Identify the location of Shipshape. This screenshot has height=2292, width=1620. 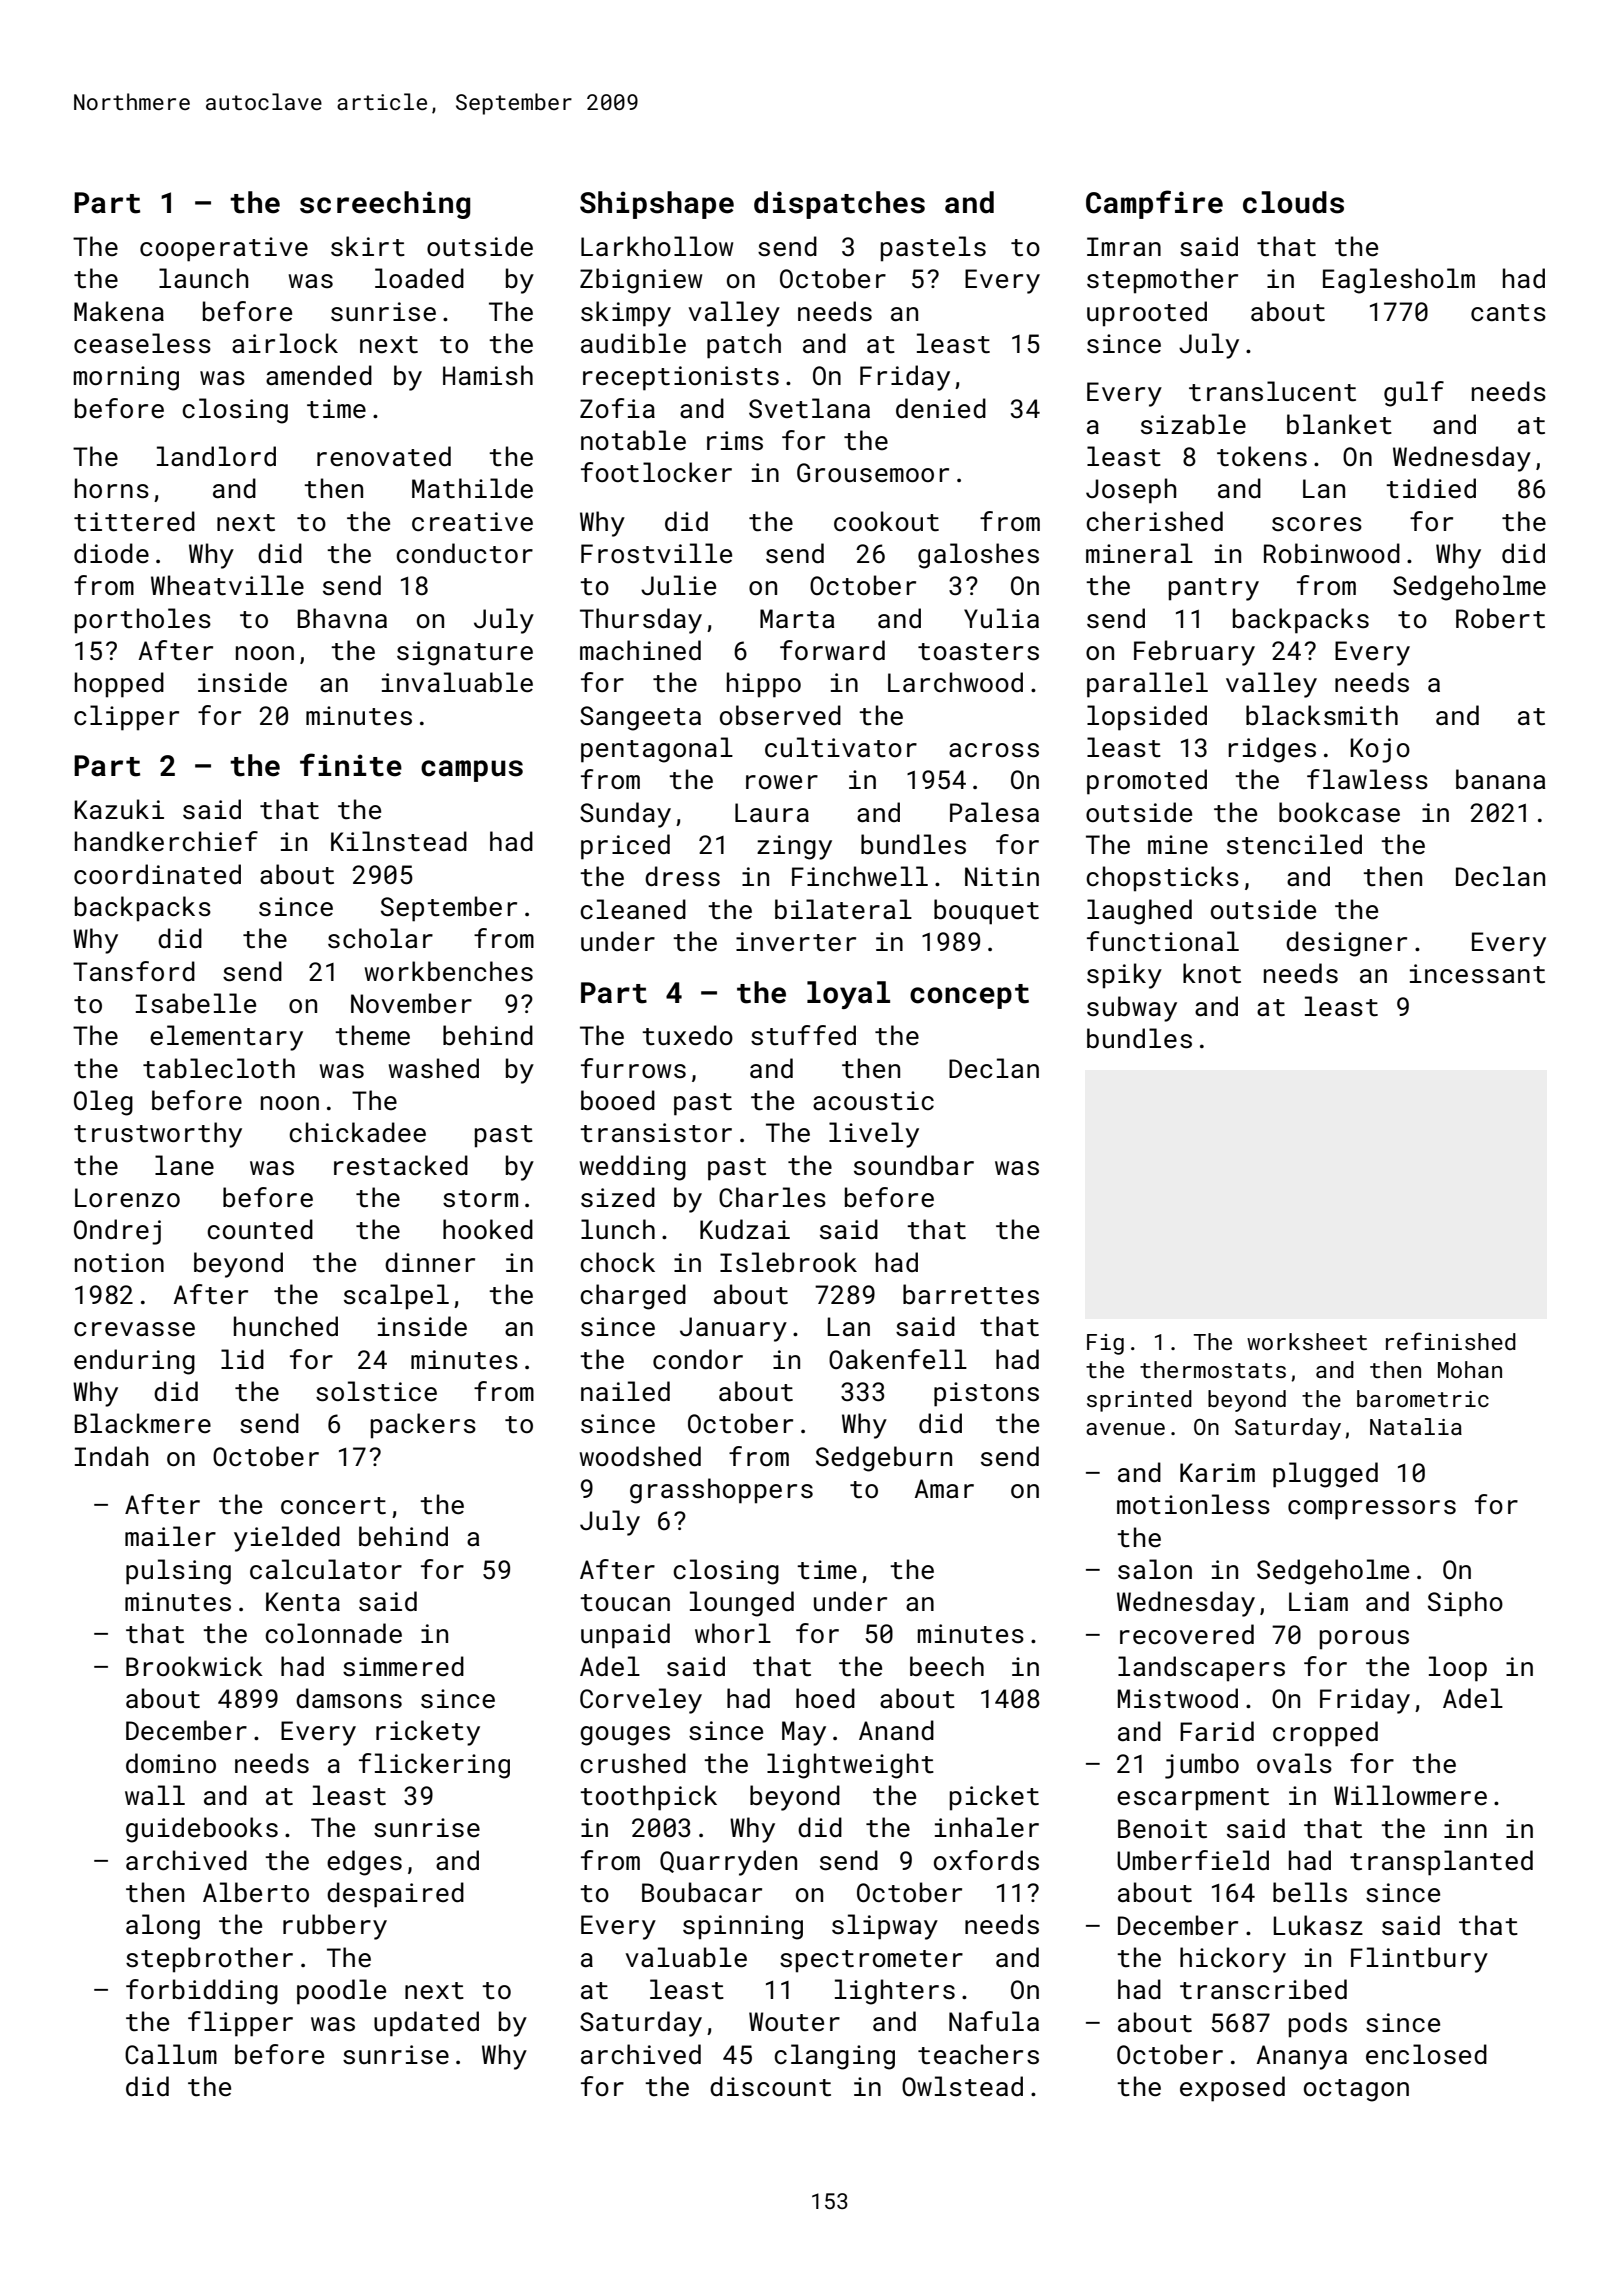
(657, 205).
